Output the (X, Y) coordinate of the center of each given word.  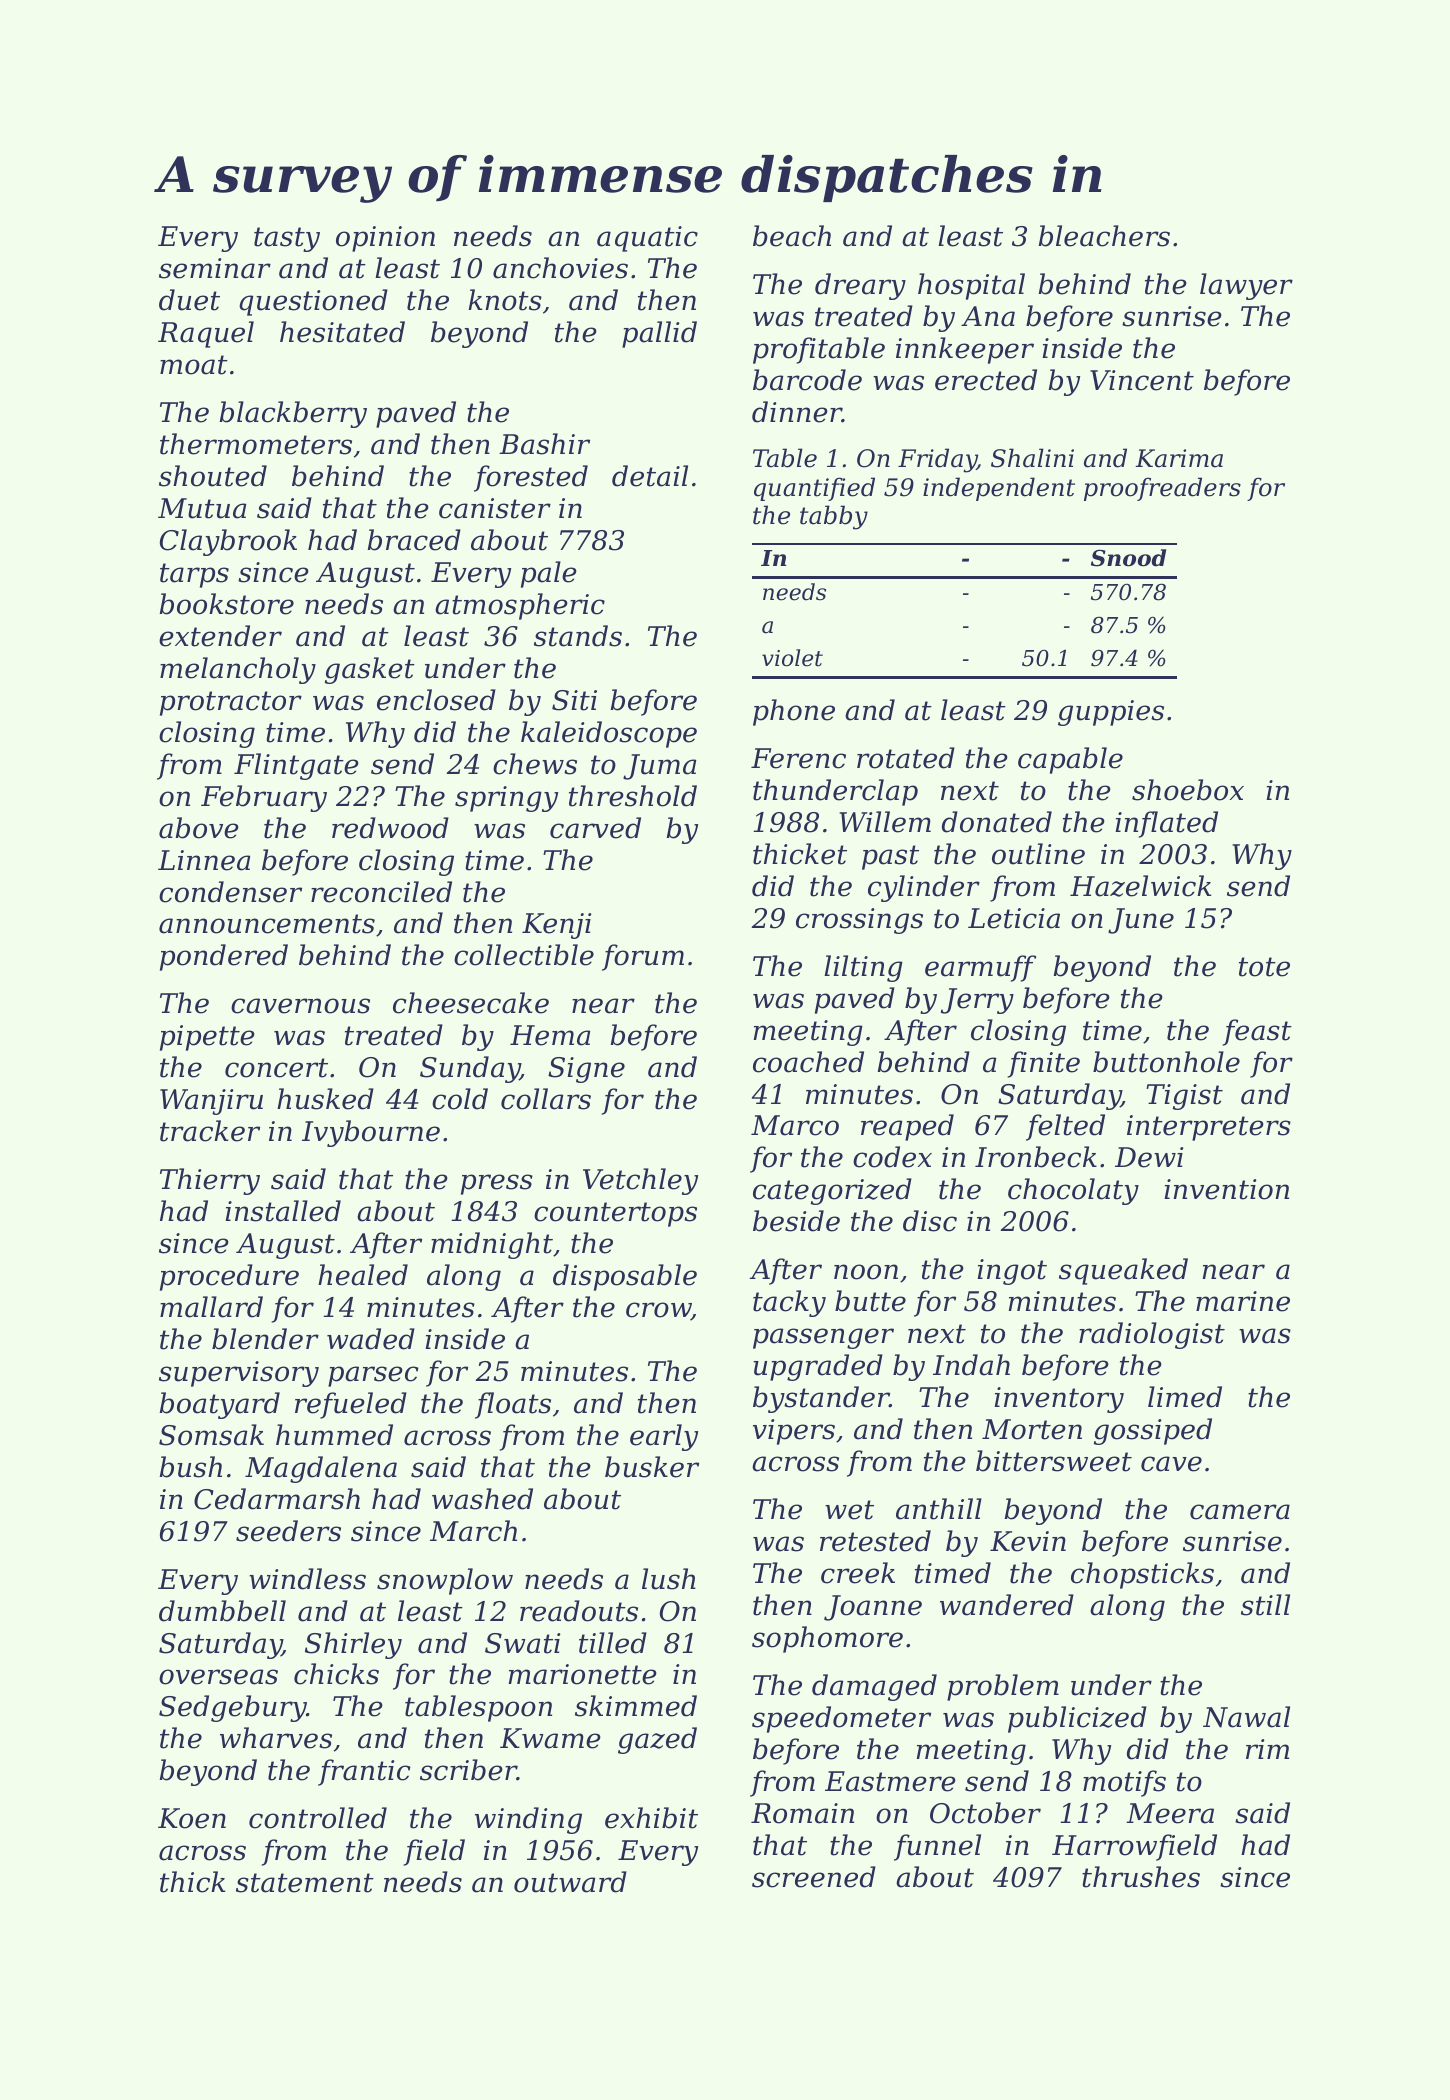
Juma (659, 767)
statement (305, 1883)
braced (414, 540)
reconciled (381, 892)
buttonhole (1166, 1062)
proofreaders (1162, 489)
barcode (807, 380)
